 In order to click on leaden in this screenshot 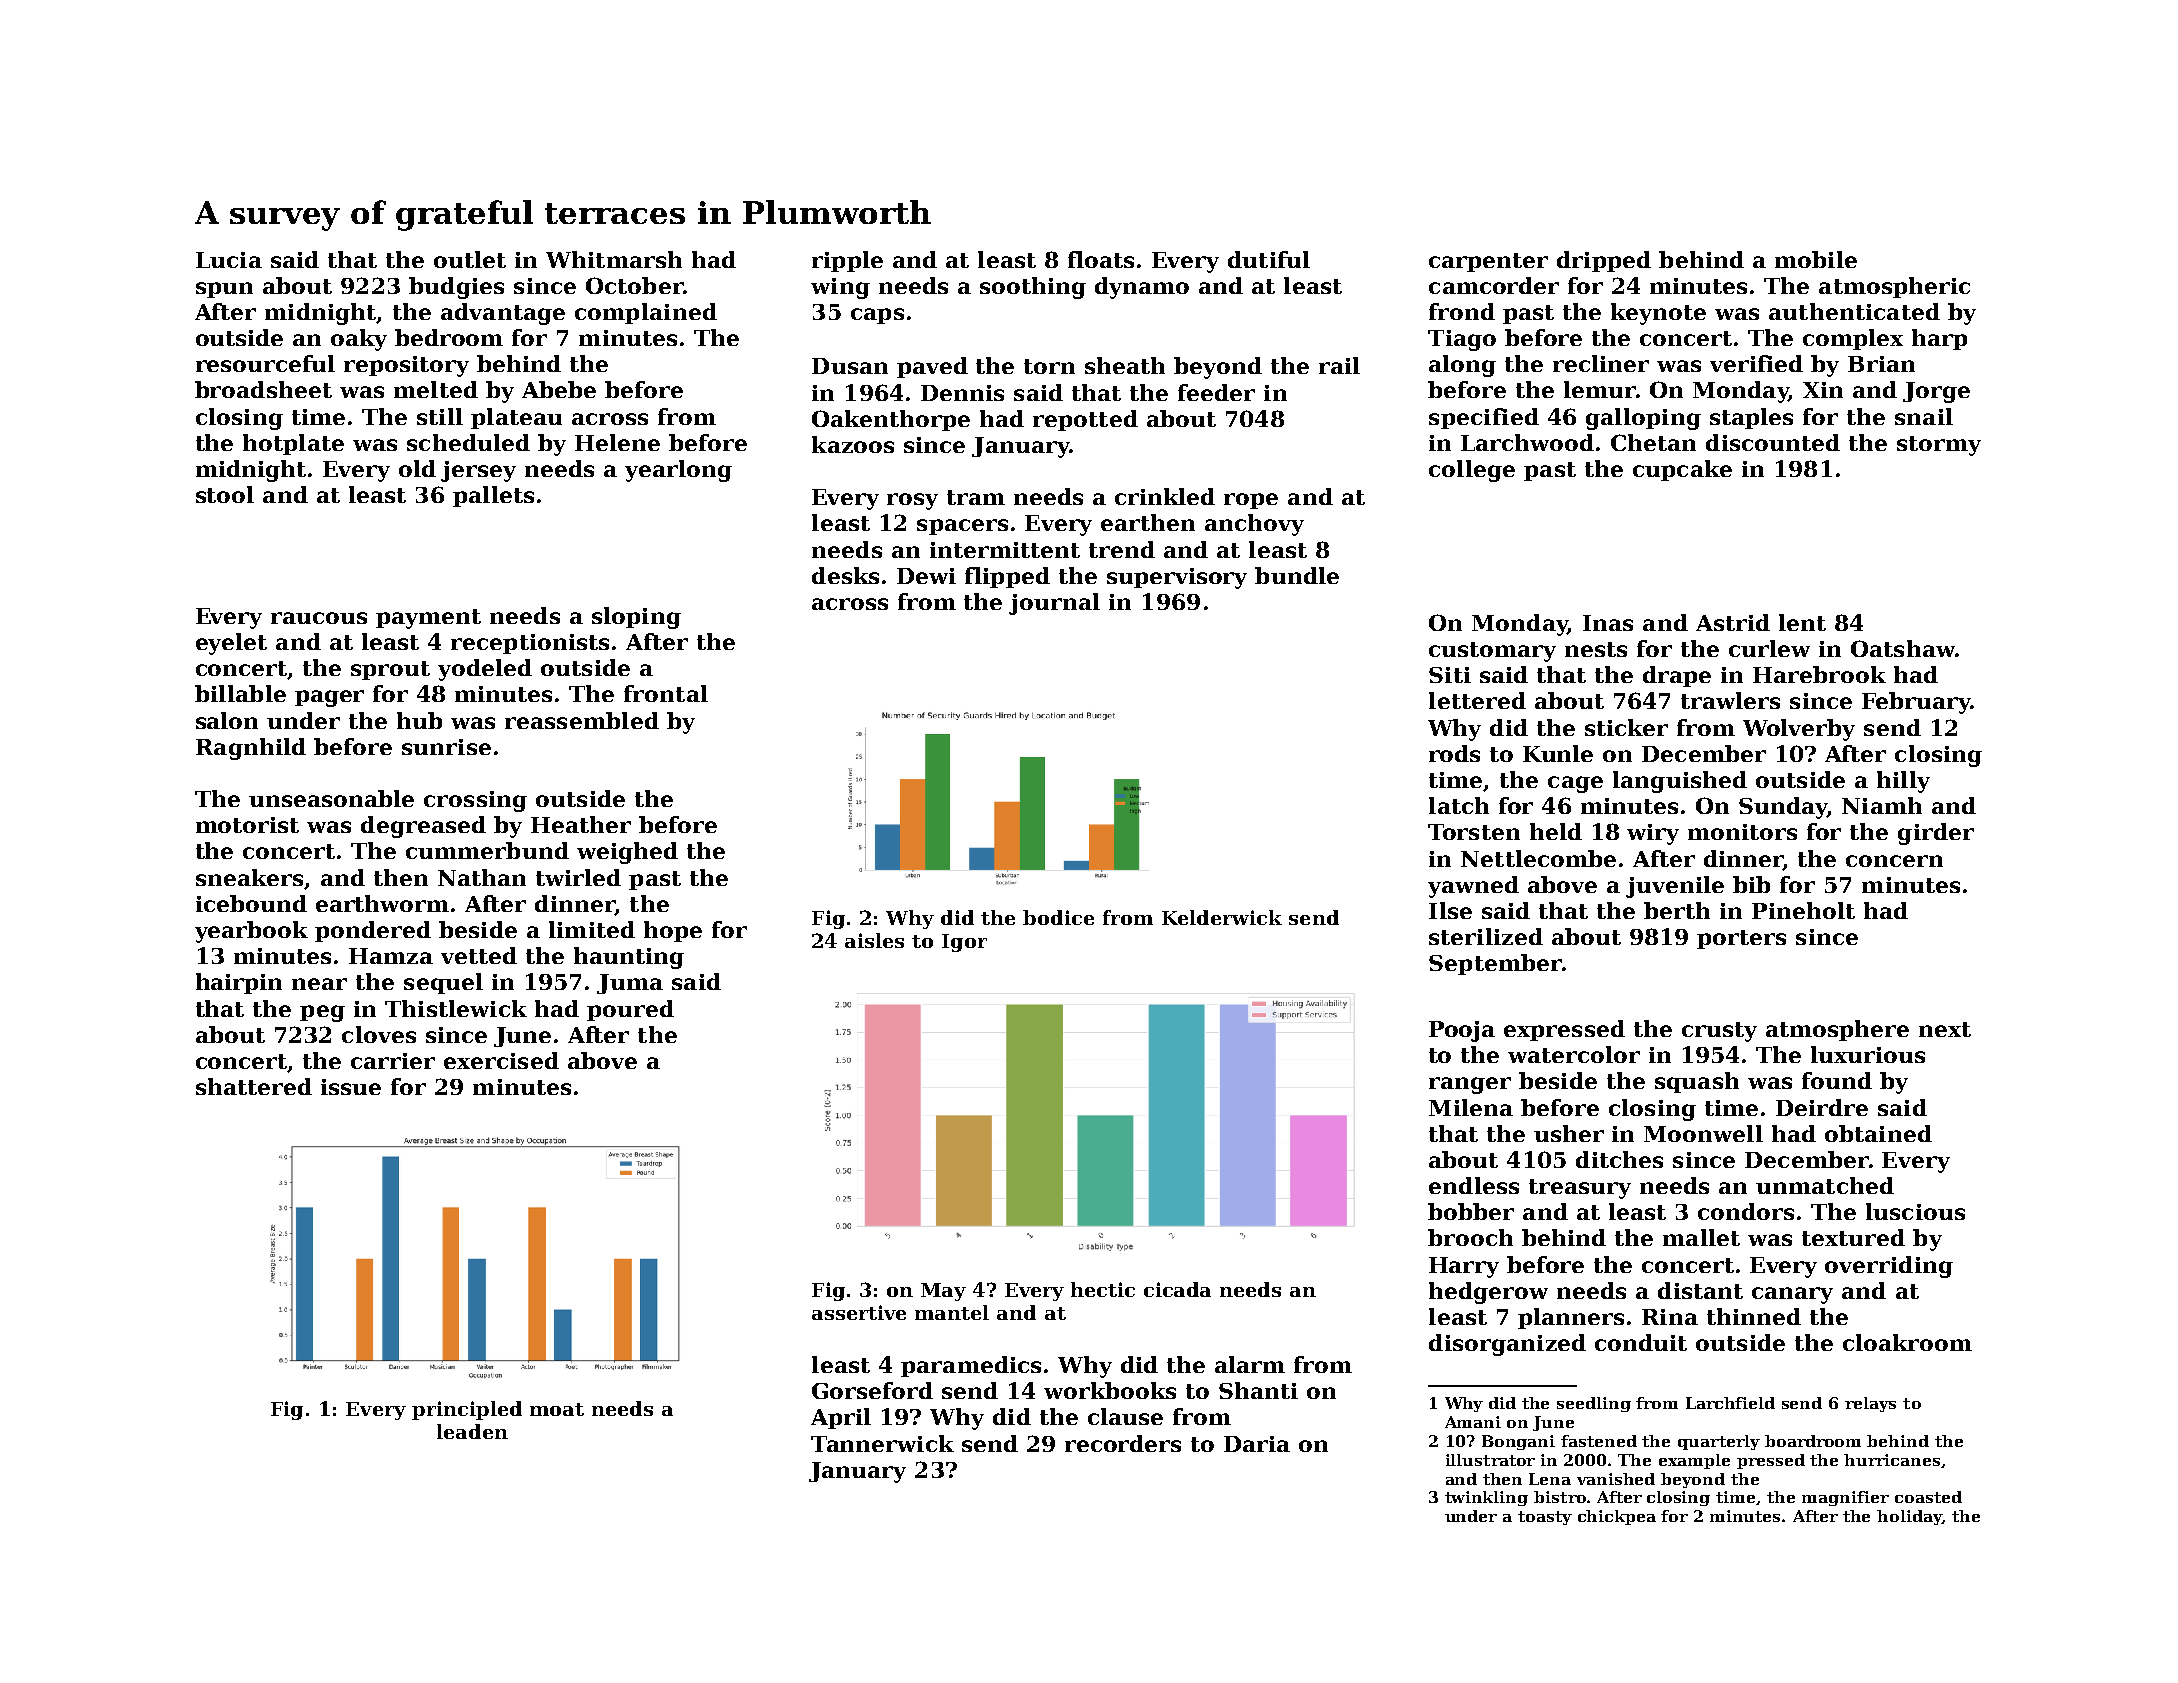, I will do `click(472, 1431)`.
